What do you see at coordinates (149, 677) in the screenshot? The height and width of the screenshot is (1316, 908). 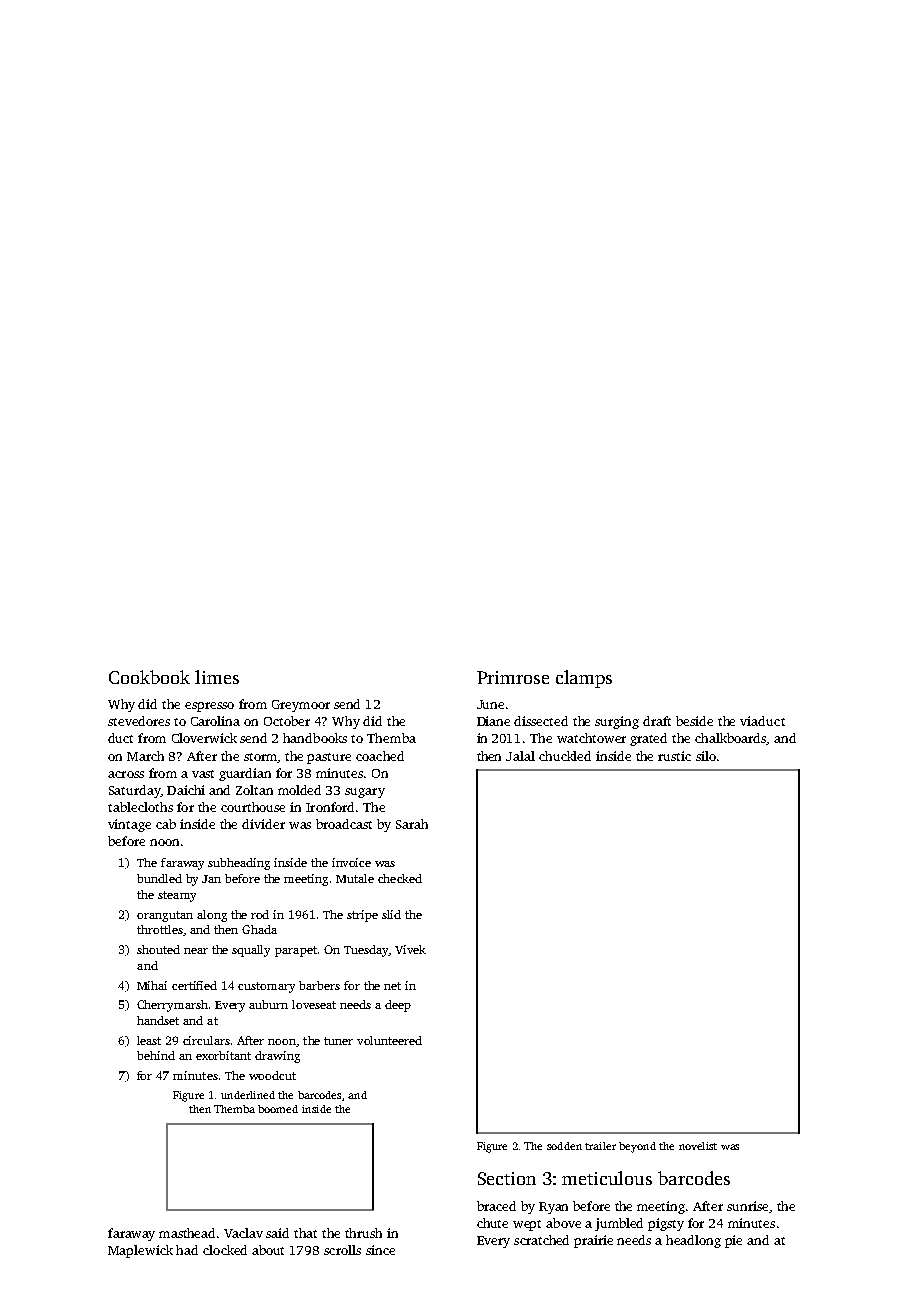 I see `Cookbook` at bounding box center [149, 677].
